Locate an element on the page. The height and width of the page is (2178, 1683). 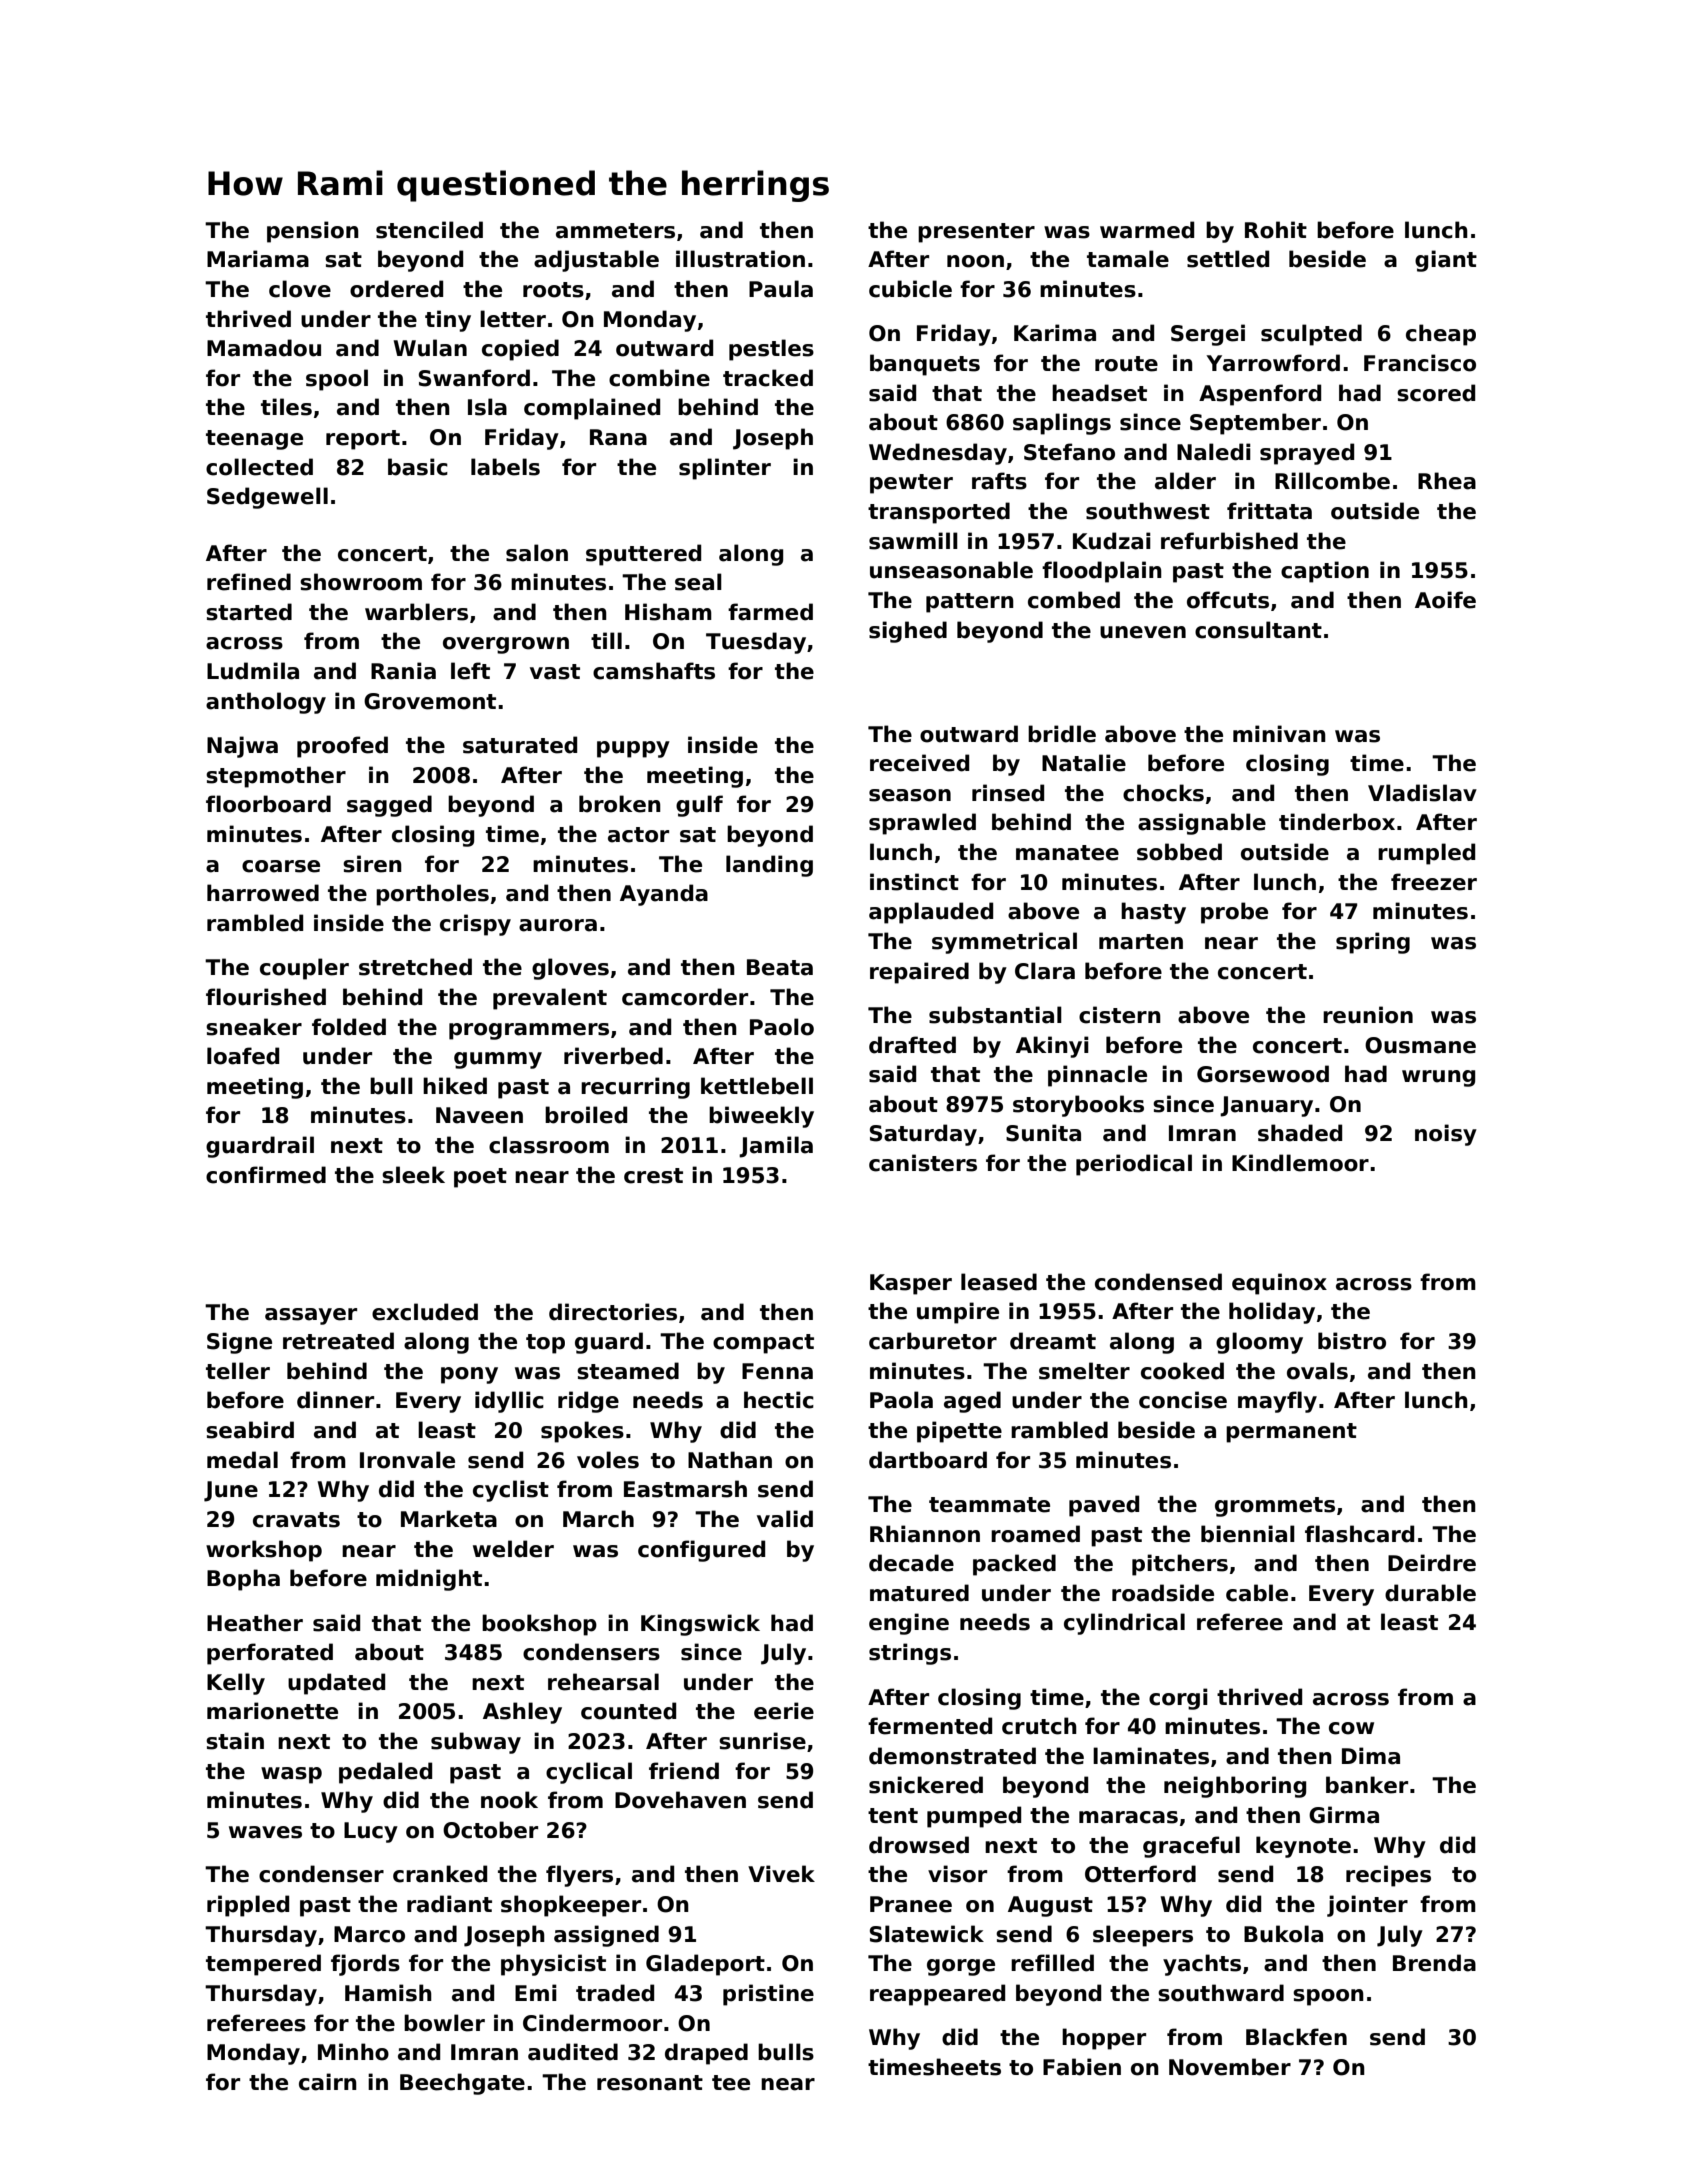
Nathan is located at coordinates (730, 1460).
